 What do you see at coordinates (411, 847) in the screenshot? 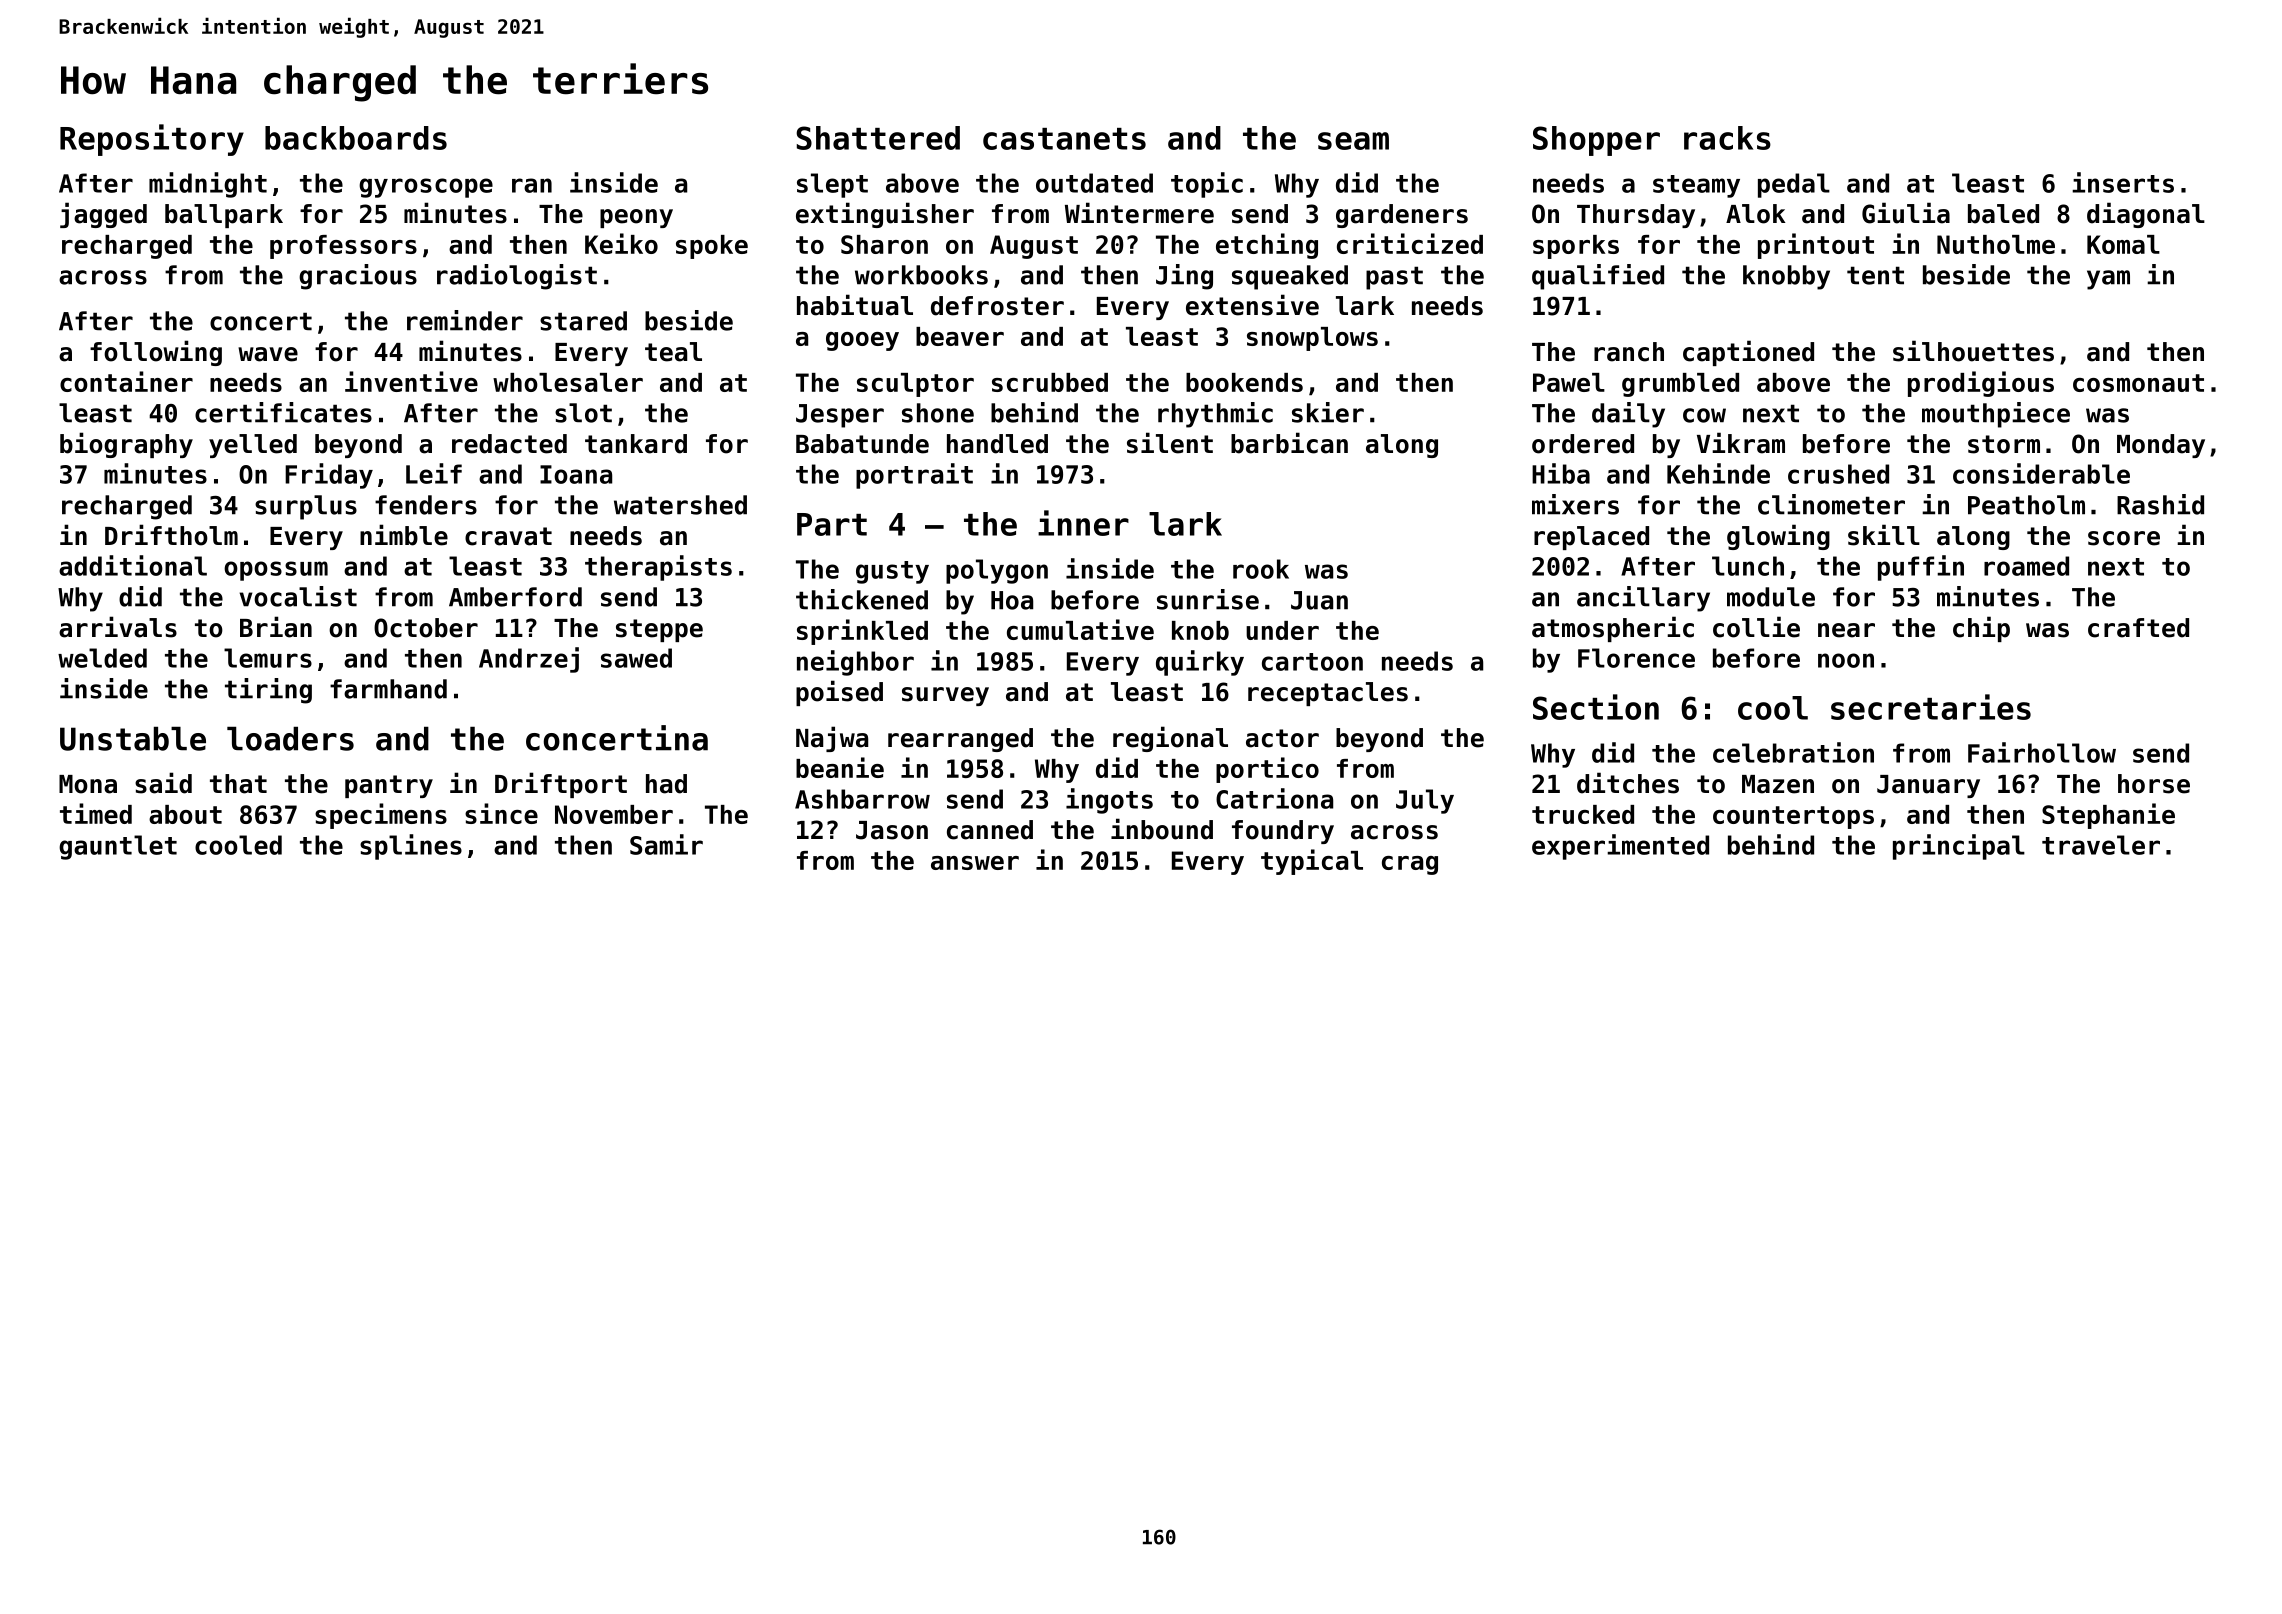
I see `splines` at bounding box center [411, 847].
